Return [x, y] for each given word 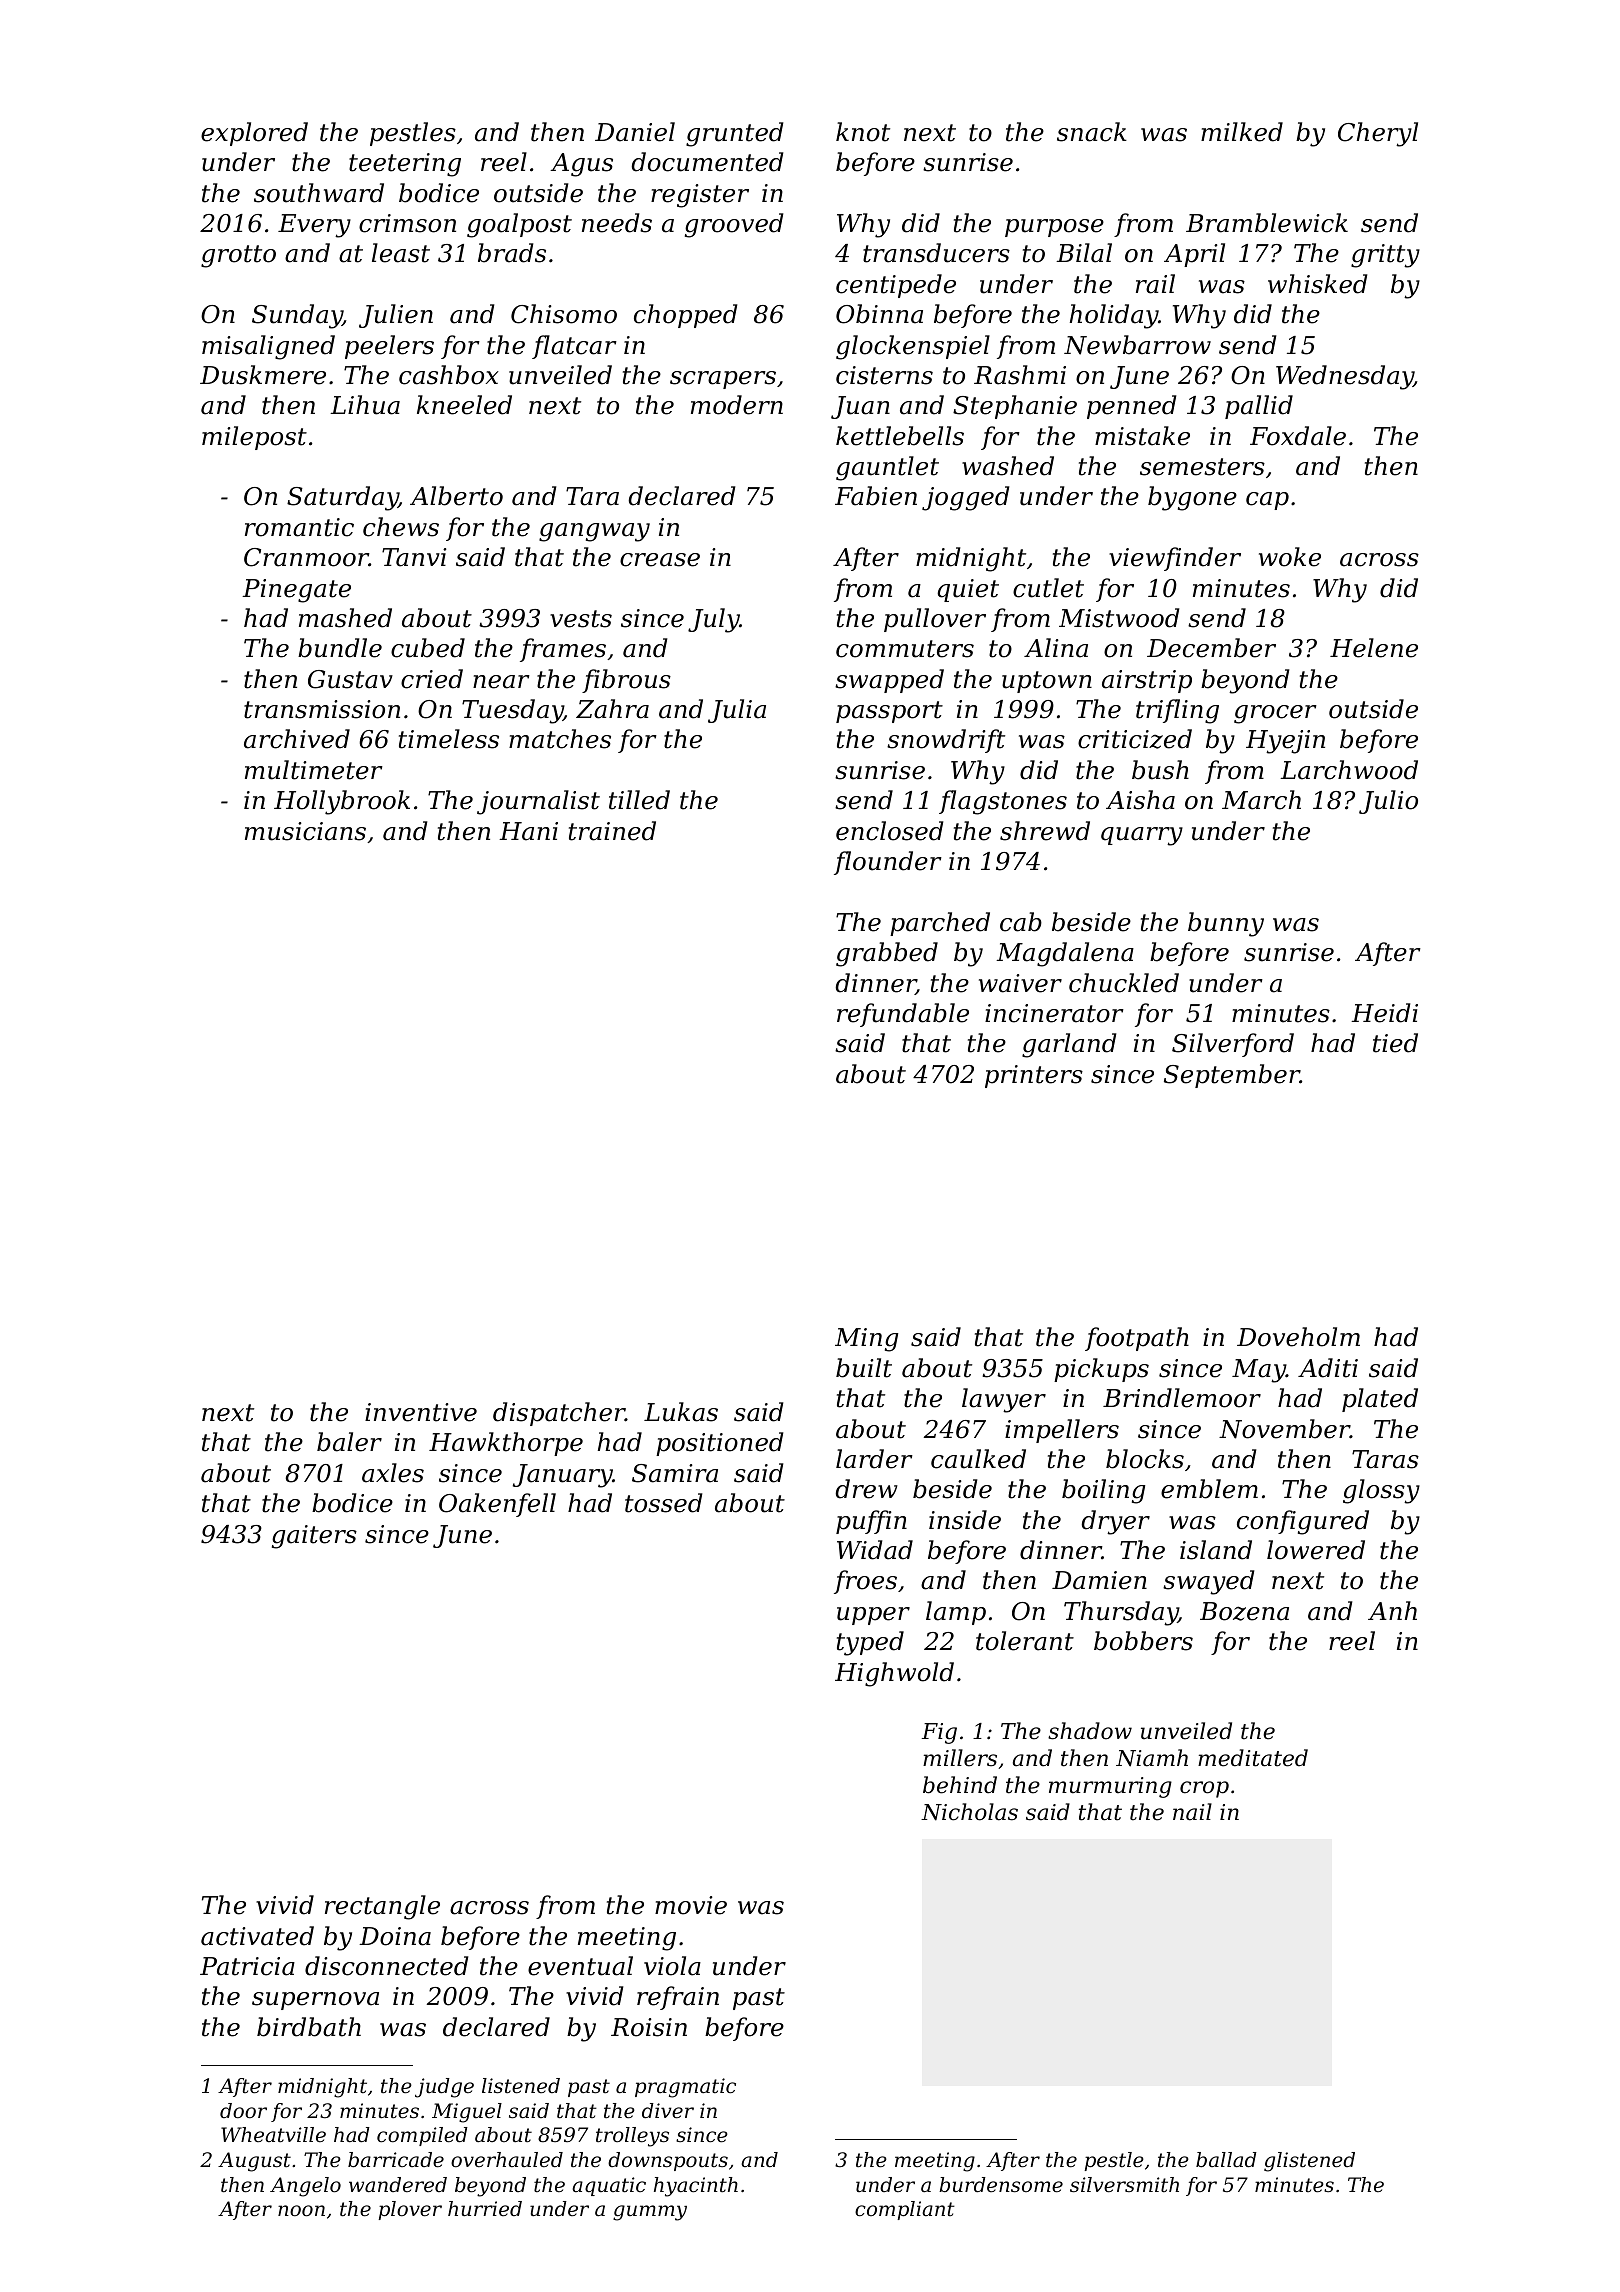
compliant [905, 2210]
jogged [965, 498]
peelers [389, 347]
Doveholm [1298, 1337]
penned [1131, 407]
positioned [719, 1444]
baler [349, 1442]
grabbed [887, 954]
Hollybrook [342, 802]
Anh [1392, 1610]
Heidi [1384, 1013]
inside [965, 1520]
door [243, 2111]
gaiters [314, 1537]
